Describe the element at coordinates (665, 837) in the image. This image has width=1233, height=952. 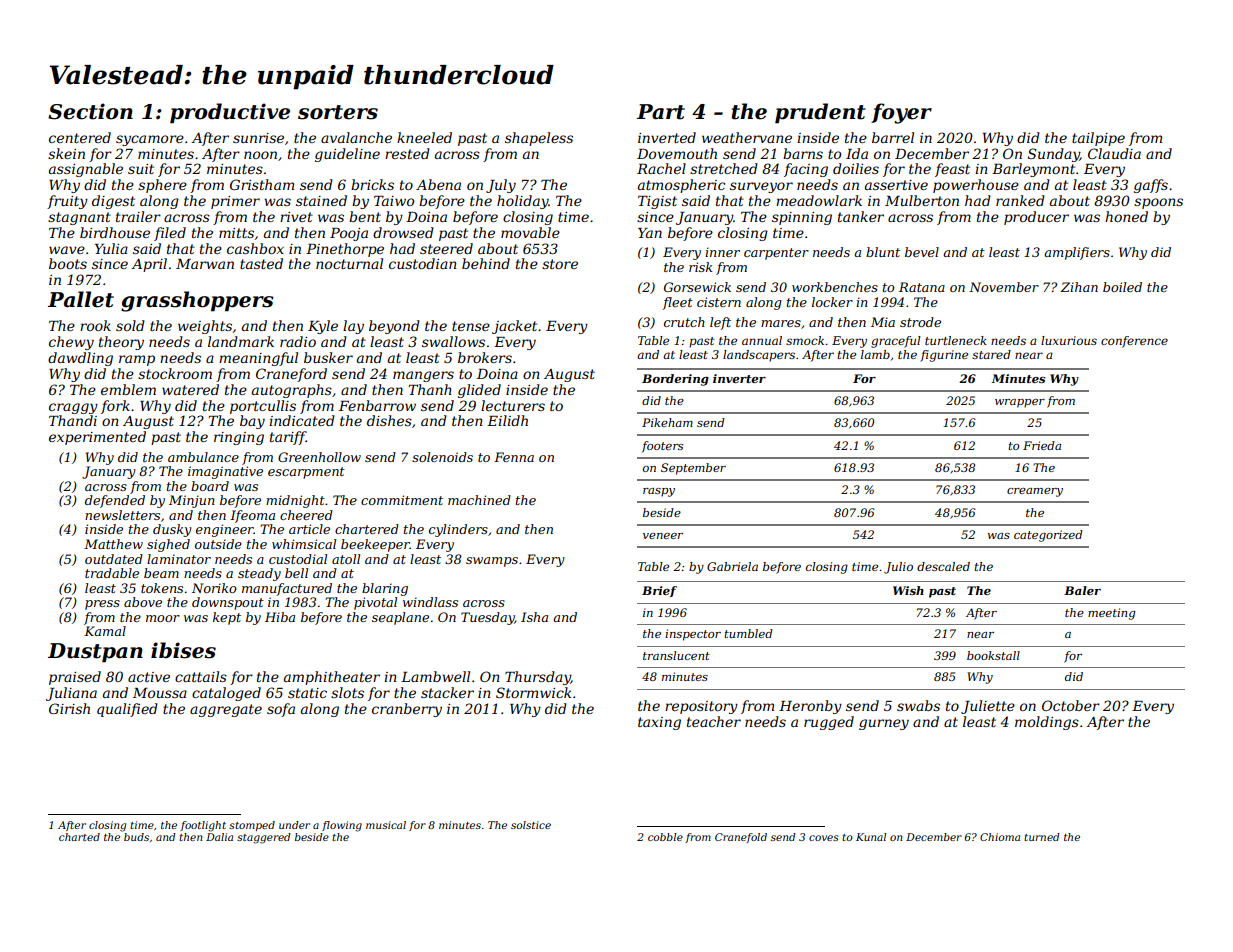
I see `cobble` at that location.
